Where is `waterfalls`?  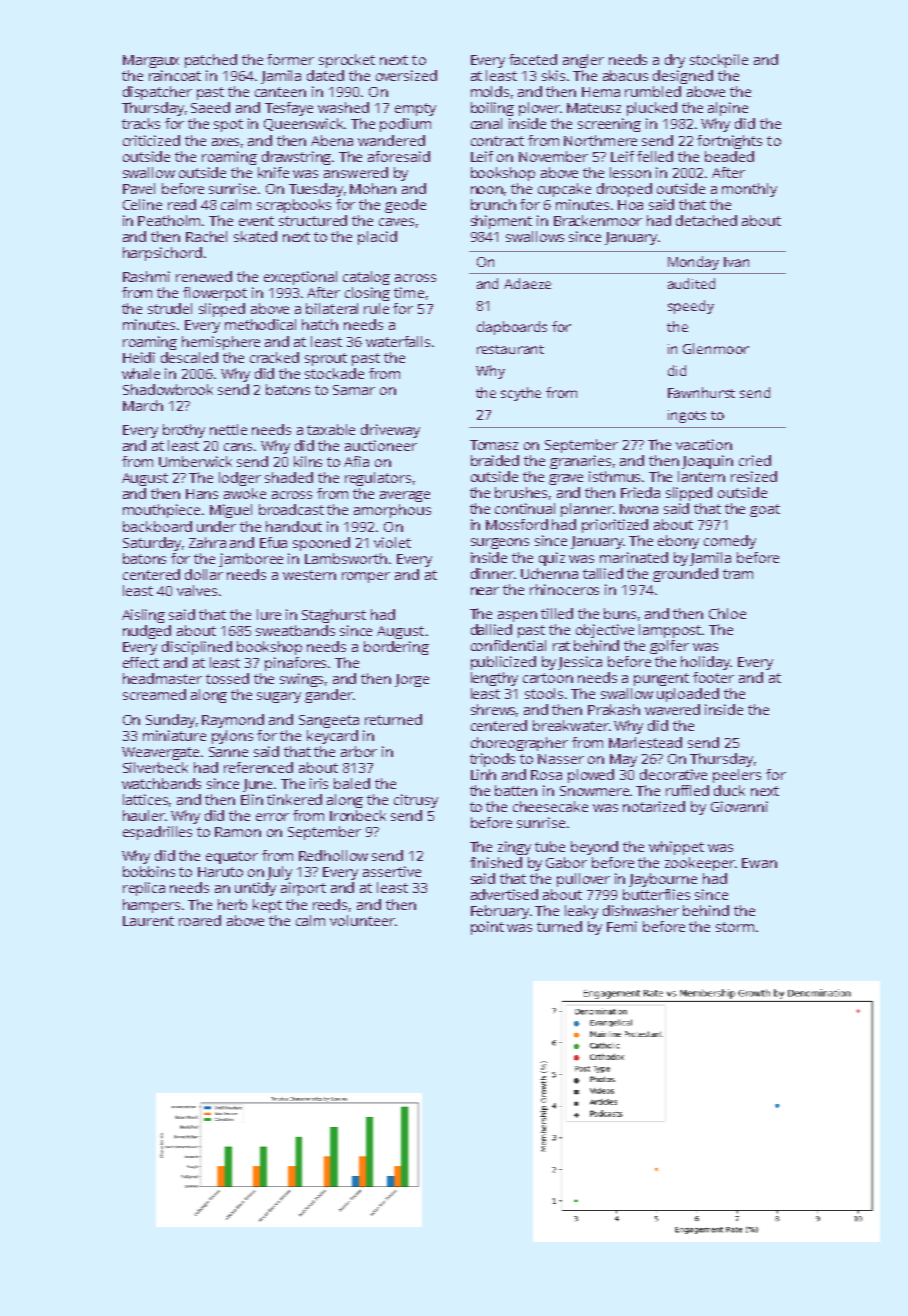
waterfalls is located at coordinates (398, 341).
